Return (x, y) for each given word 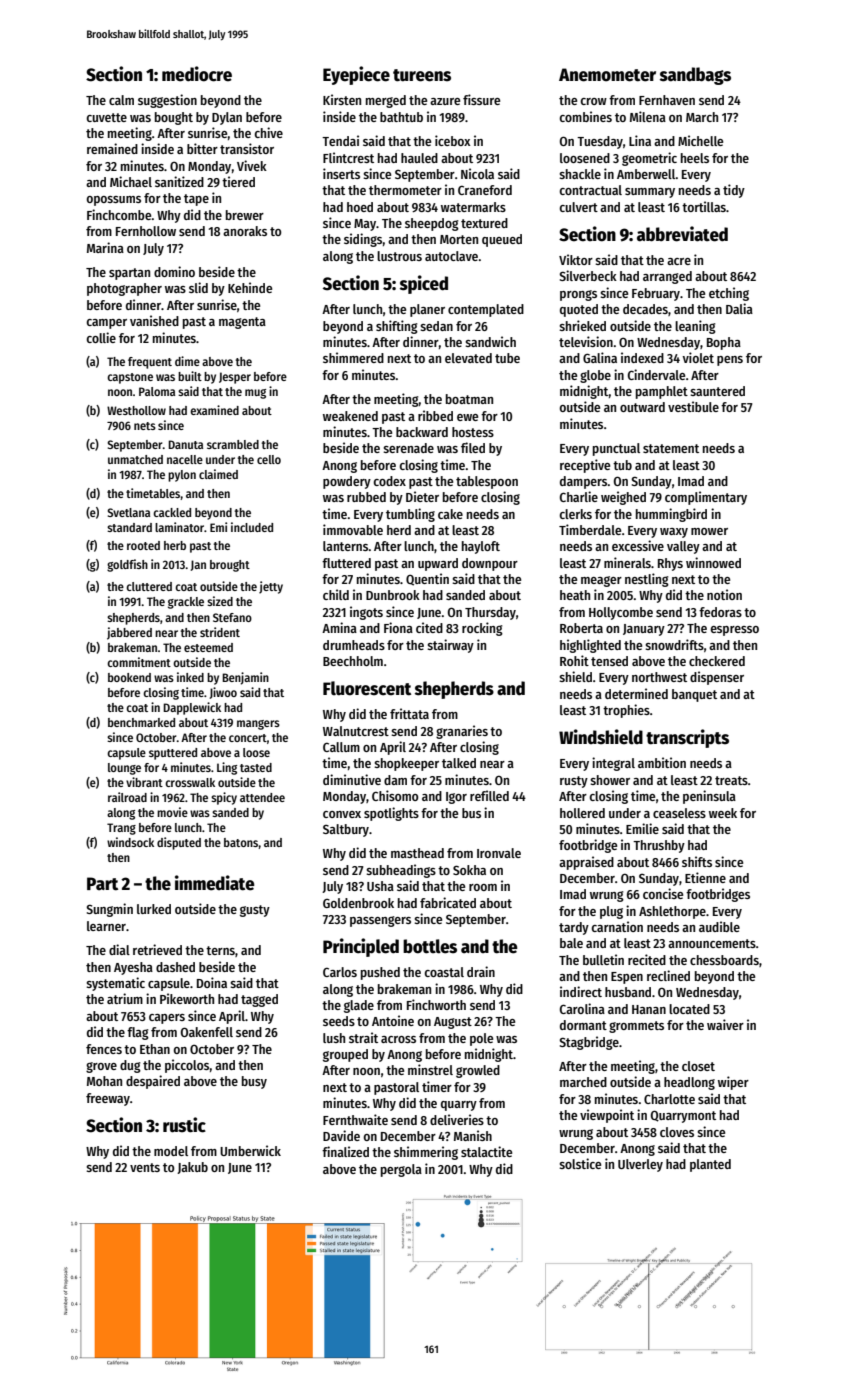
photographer (124, 289)
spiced (424, 284)
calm (121, 100)
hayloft (481, 547)
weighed (623, 498)
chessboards (724, 960)
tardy (574, 928)
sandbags (695, 76)
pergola (401, 1170)
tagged (259, 1000)
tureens (422, 75)
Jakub (192, 1168)
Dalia (739, 308)
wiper (733, 1083)
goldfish (127, 565)
